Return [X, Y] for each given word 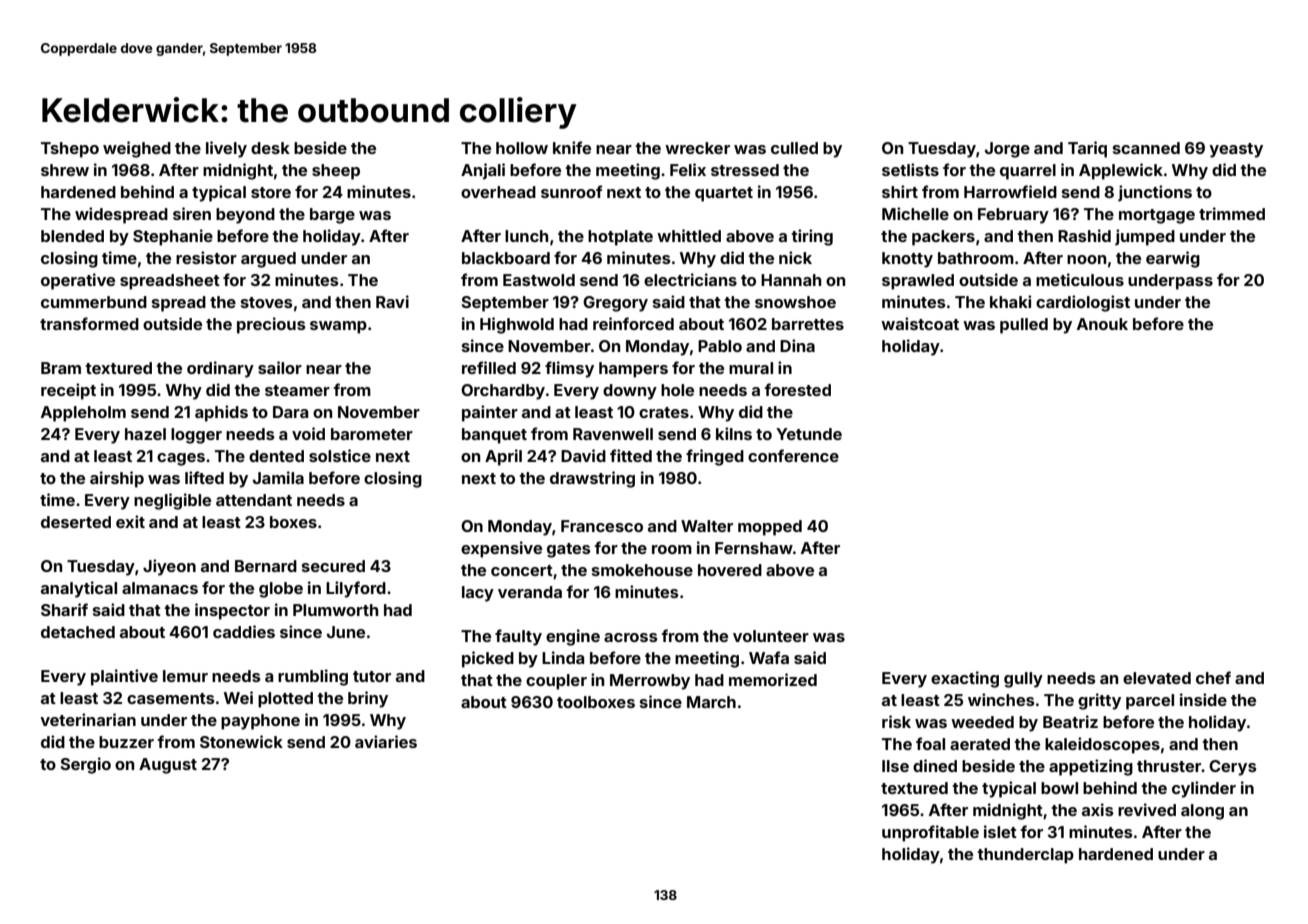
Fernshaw [754, 548]
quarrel [1028, 172]
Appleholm [83, 414]
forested [798, 389]
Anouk [1102, 324]
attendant [254, 500]
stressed [745, 170]
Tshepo [70, 150]
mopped [770, 528]
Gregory [615, 304]
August [168, 766]
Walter [707, 526]
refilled [489, 367]
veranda [530, 592]
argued [268, 260]
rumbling [313, 677]
